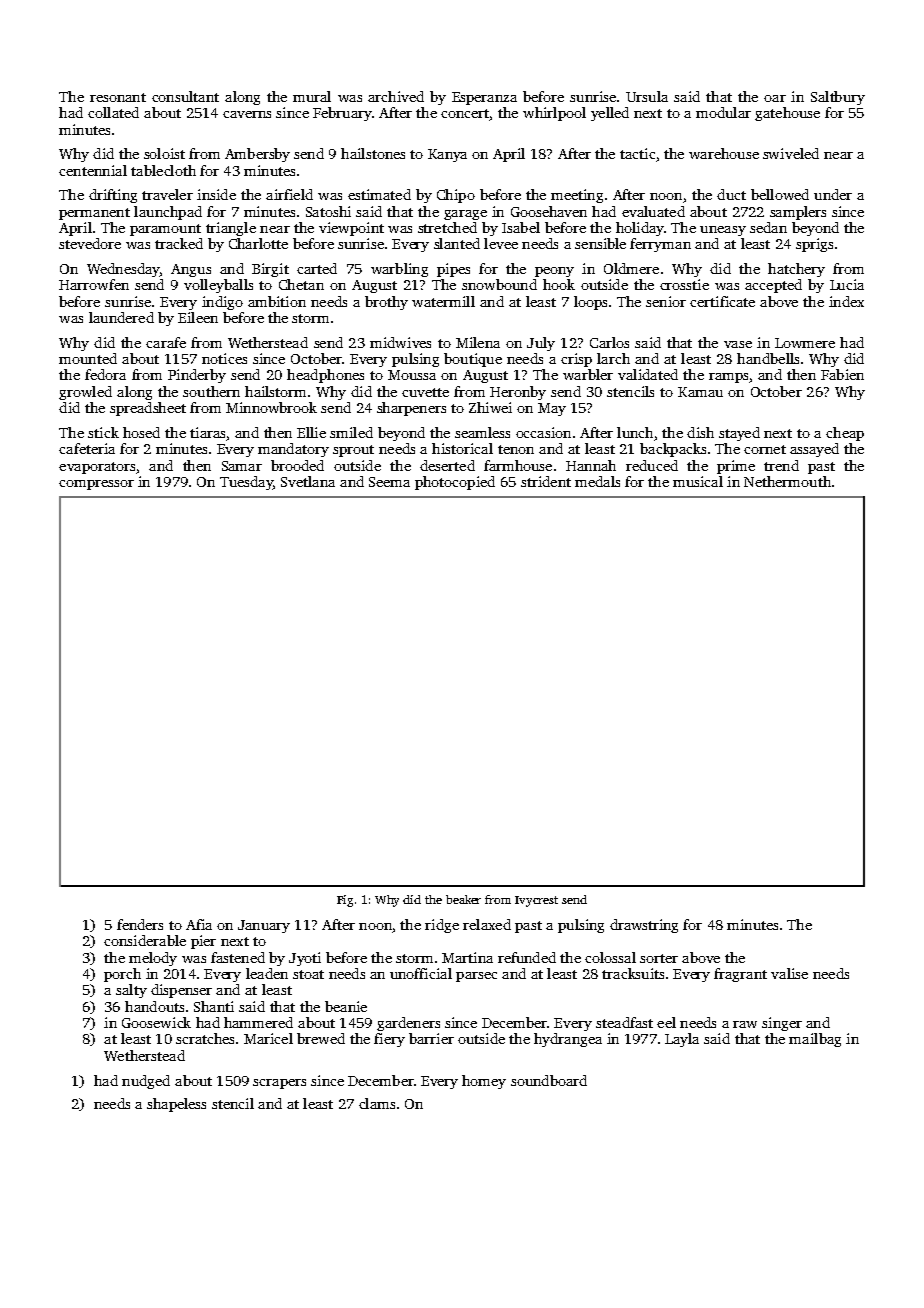 The width and height of the screenshot is (924, 1308). What do you see at coordinates (789, 973) in the screenshot?
I see `valise` at bounding box center [789, 973].
